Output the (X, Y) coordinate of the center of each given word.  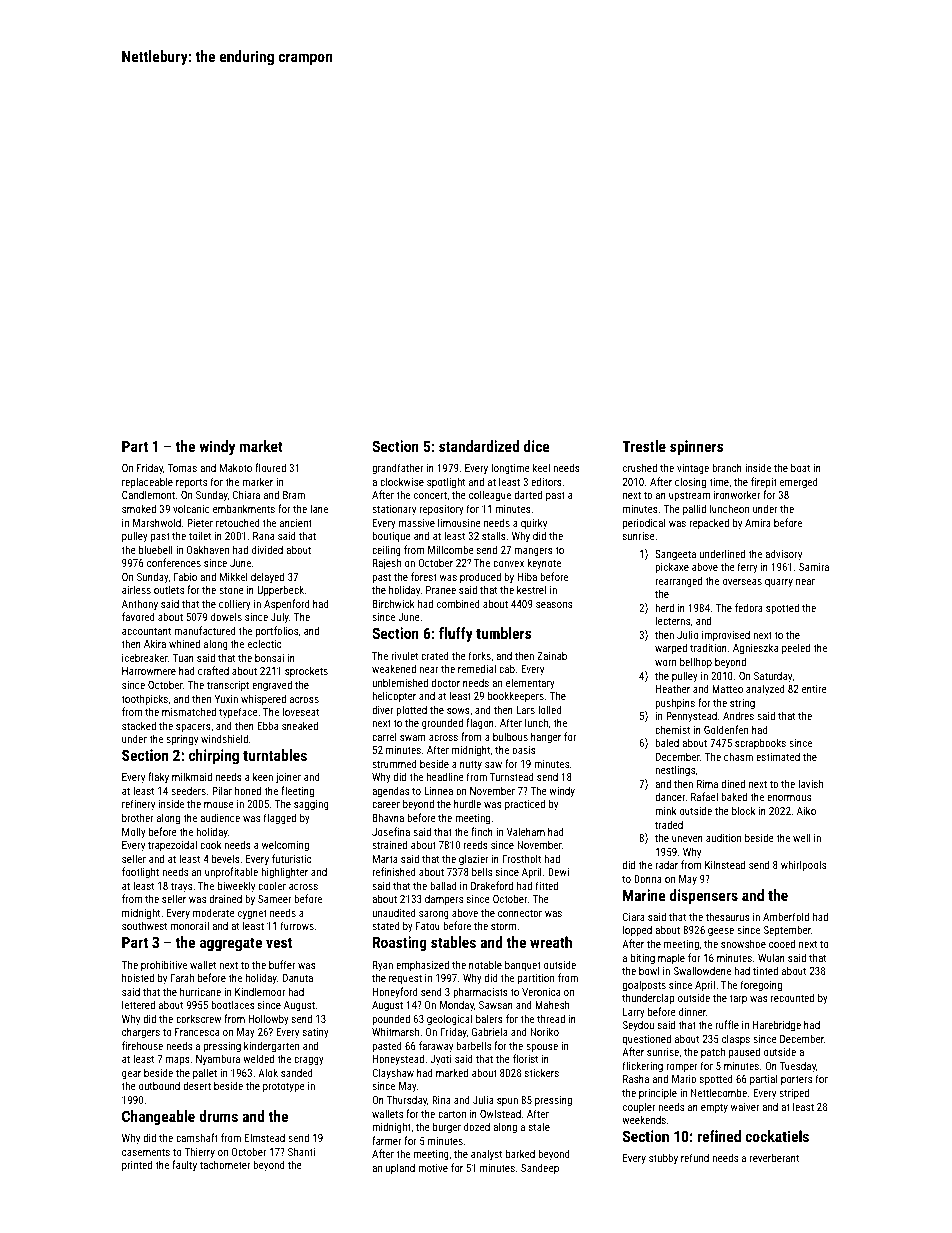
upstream (689, 496)
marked (452, 1072)
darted (528, 494)
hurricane (200, 991)
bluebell (156, 549)
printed (137, 1165)
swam (413, 738)
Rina (441, 1100)
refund (695, 1157)
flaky (158, 778)
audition (723, 837)
